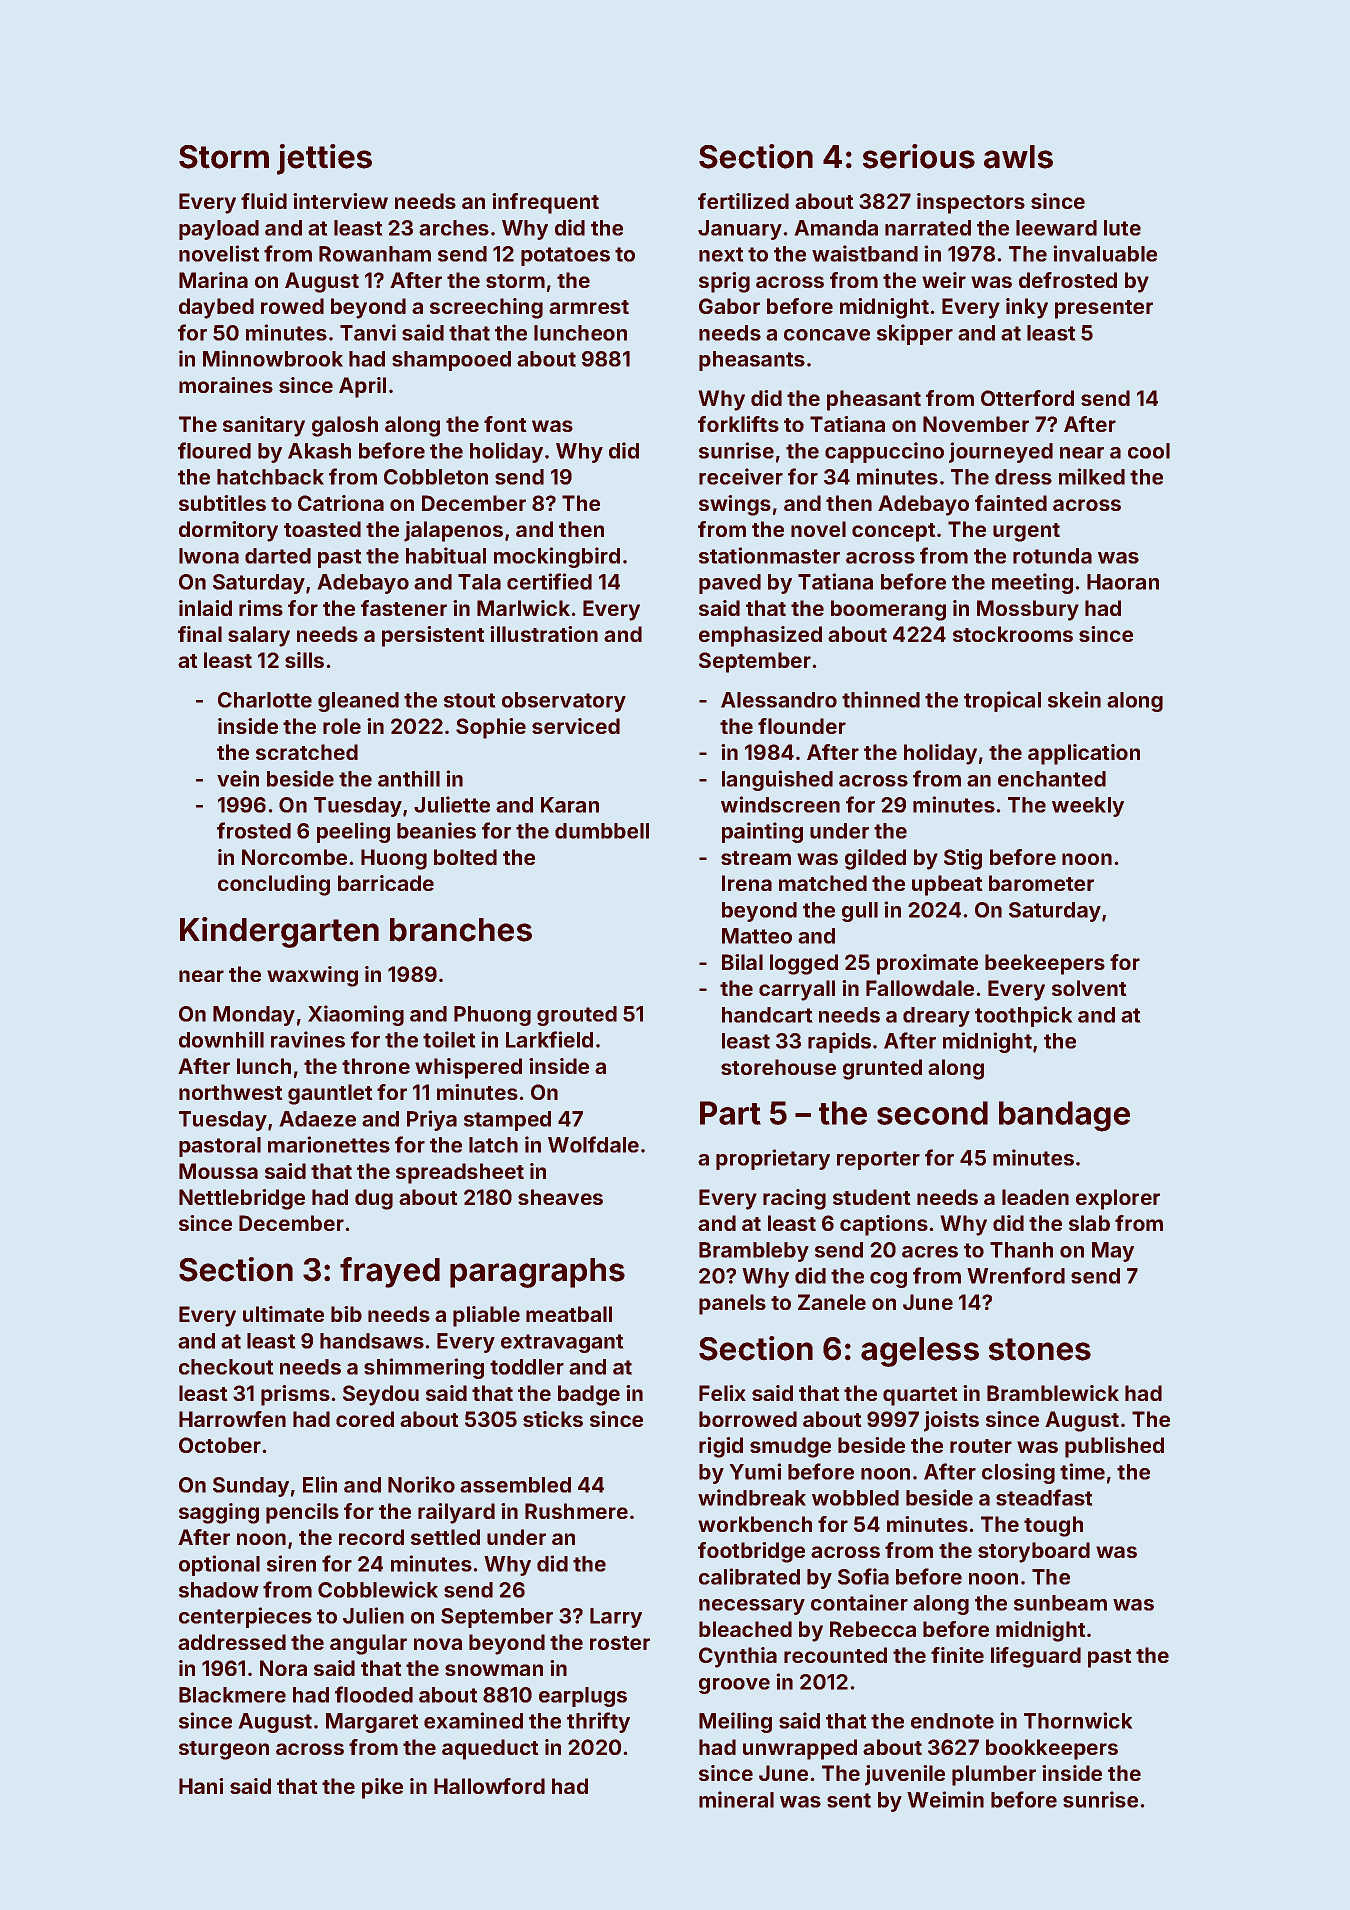 The width and height of the image is (1350, 1910). What do you see at coordinates (1122, 228) in the image?
I see `lute` at bounding box center [1122, 228].
